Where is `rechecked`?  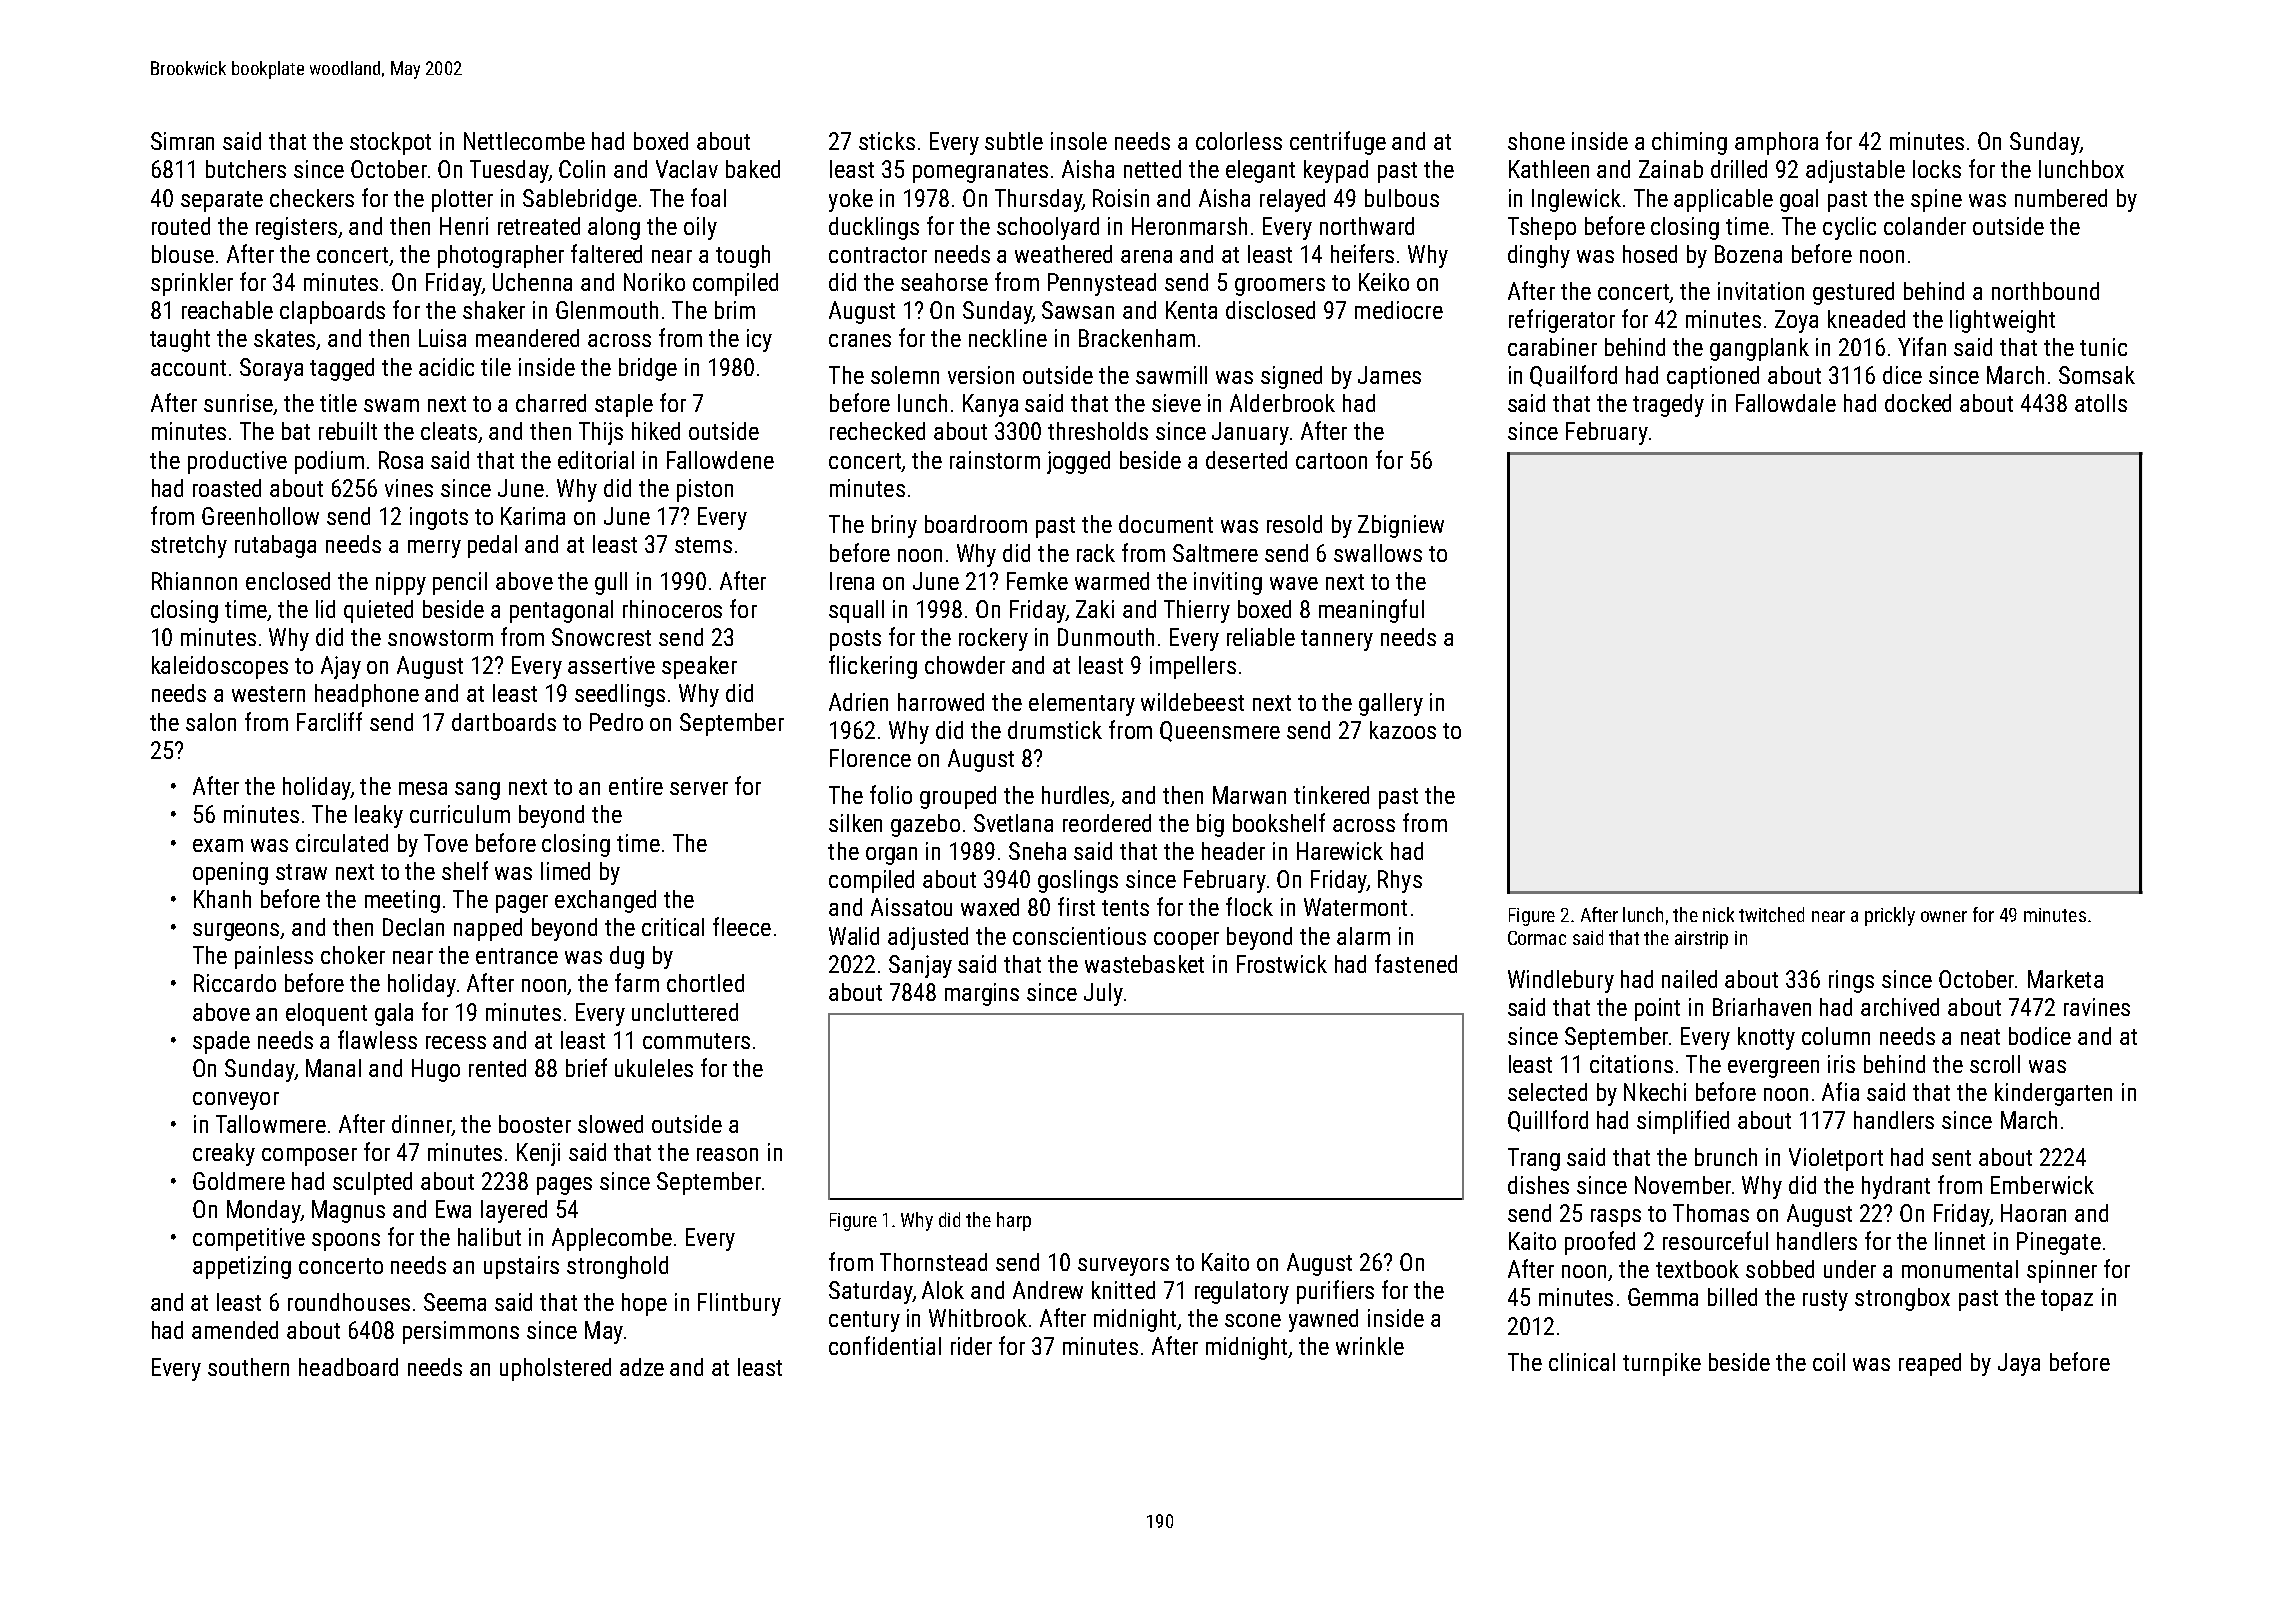 rechecked is located at coordinates (877, 431).
